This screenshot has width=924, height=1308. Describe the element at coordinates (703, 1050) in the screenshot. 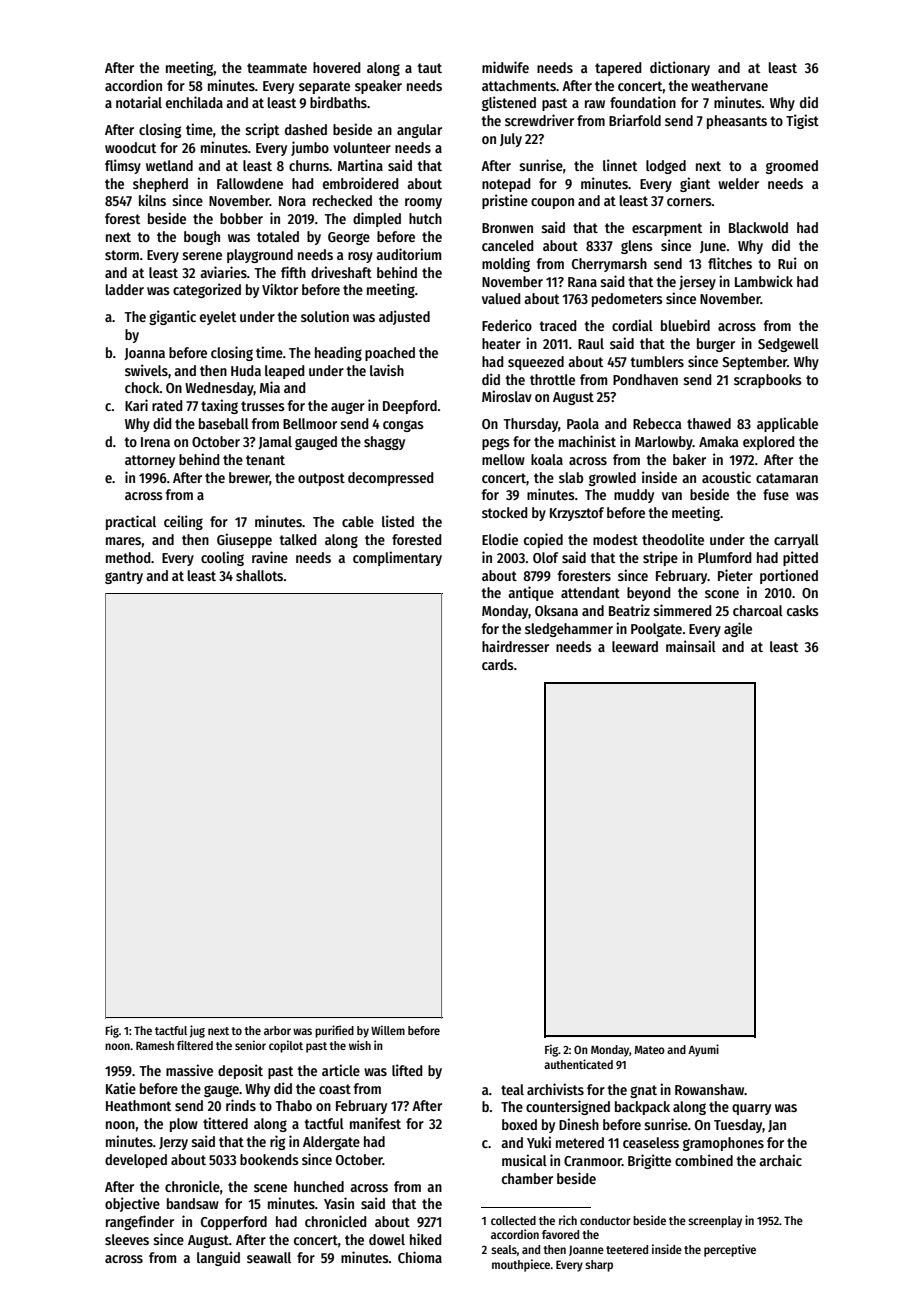

I see `Ayumi` at that location.
